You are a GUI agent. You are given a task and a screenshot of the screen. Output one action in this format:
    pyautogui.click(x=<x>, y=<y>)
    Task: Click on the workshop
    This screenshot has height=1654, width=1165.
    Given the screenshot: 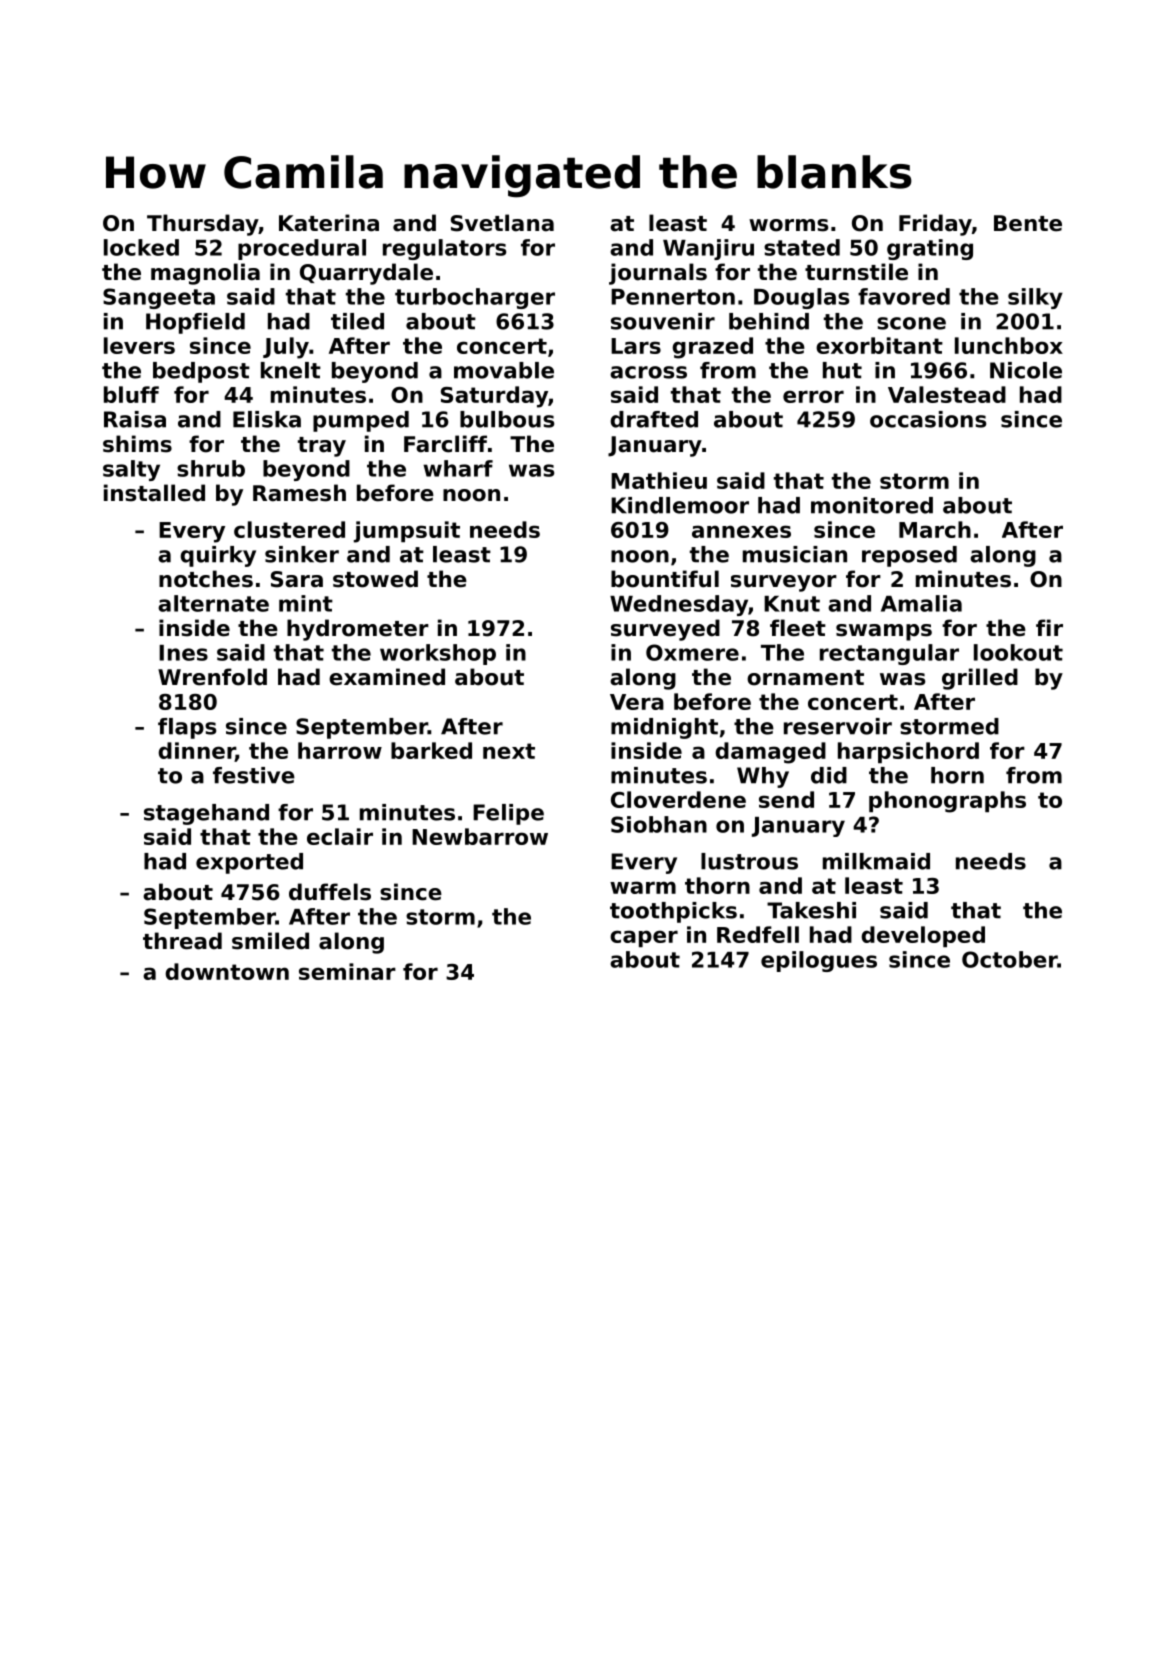 What is the action you would take?
    pyautogui.click(x=438, y=654)
